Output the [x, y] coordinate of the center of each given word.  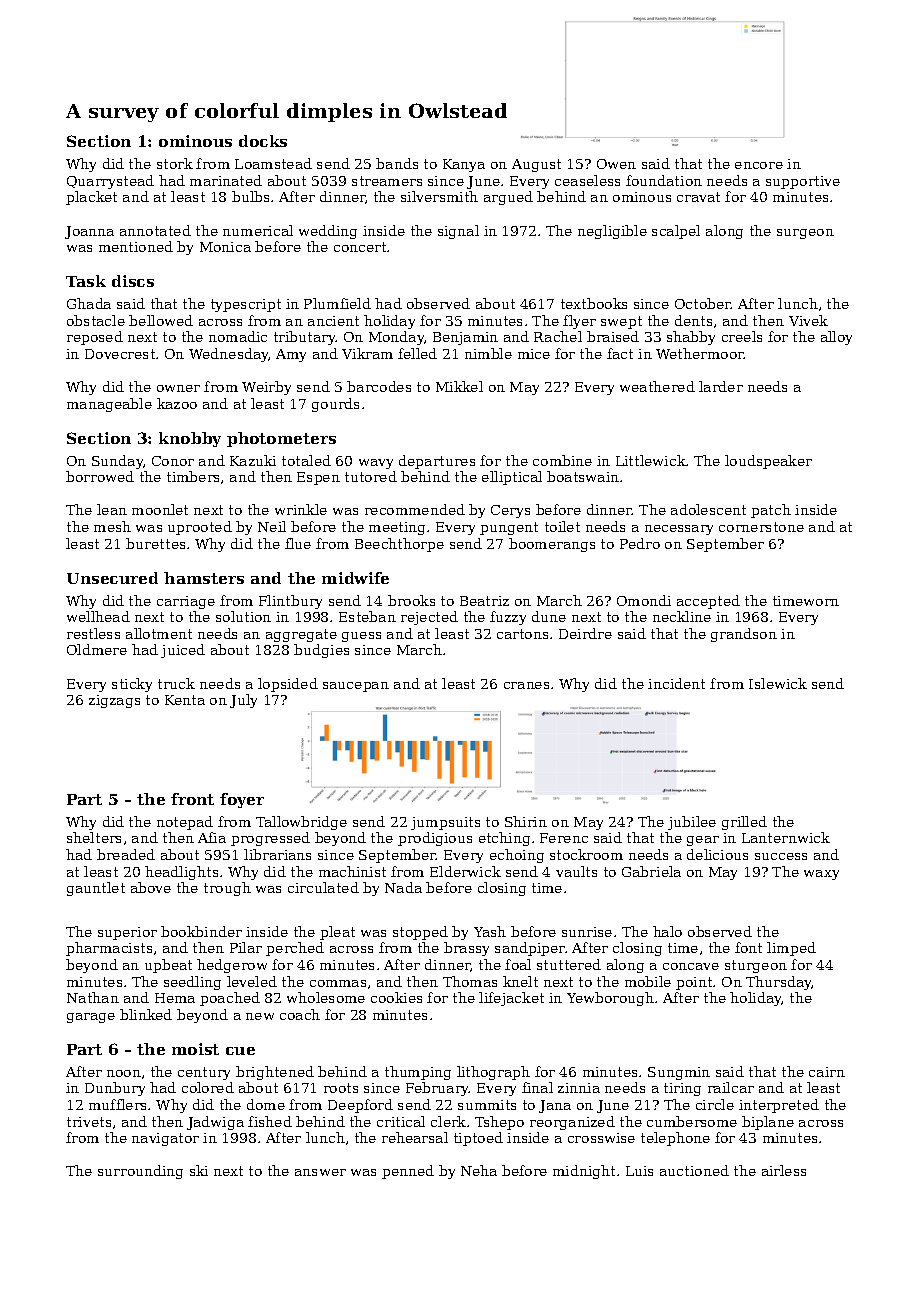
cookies [396, 997]
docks [263, 141]
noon [124, 1073]
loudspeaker [768, 462]
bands [397, 163]
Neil [272, 526]
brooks [411, 600]
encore [759, 165]
